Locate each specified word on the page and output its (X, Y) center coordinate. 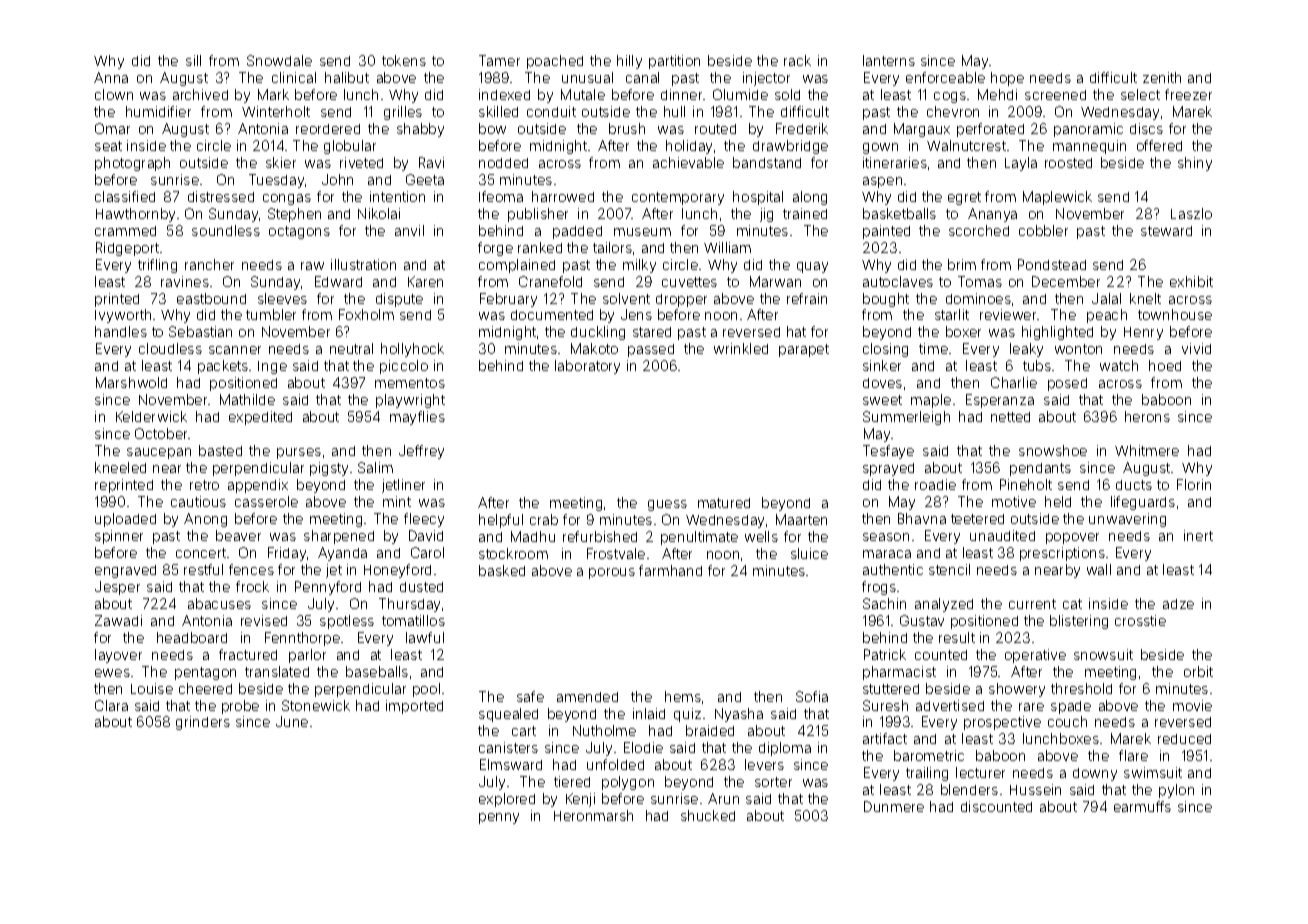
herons (1147, 416)
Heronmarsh (593, 815)
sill (193, 60)
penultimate (699, 538)
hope (1007, 79)
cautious (198, 501)
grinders (203, 723)
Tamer (499, 60)
